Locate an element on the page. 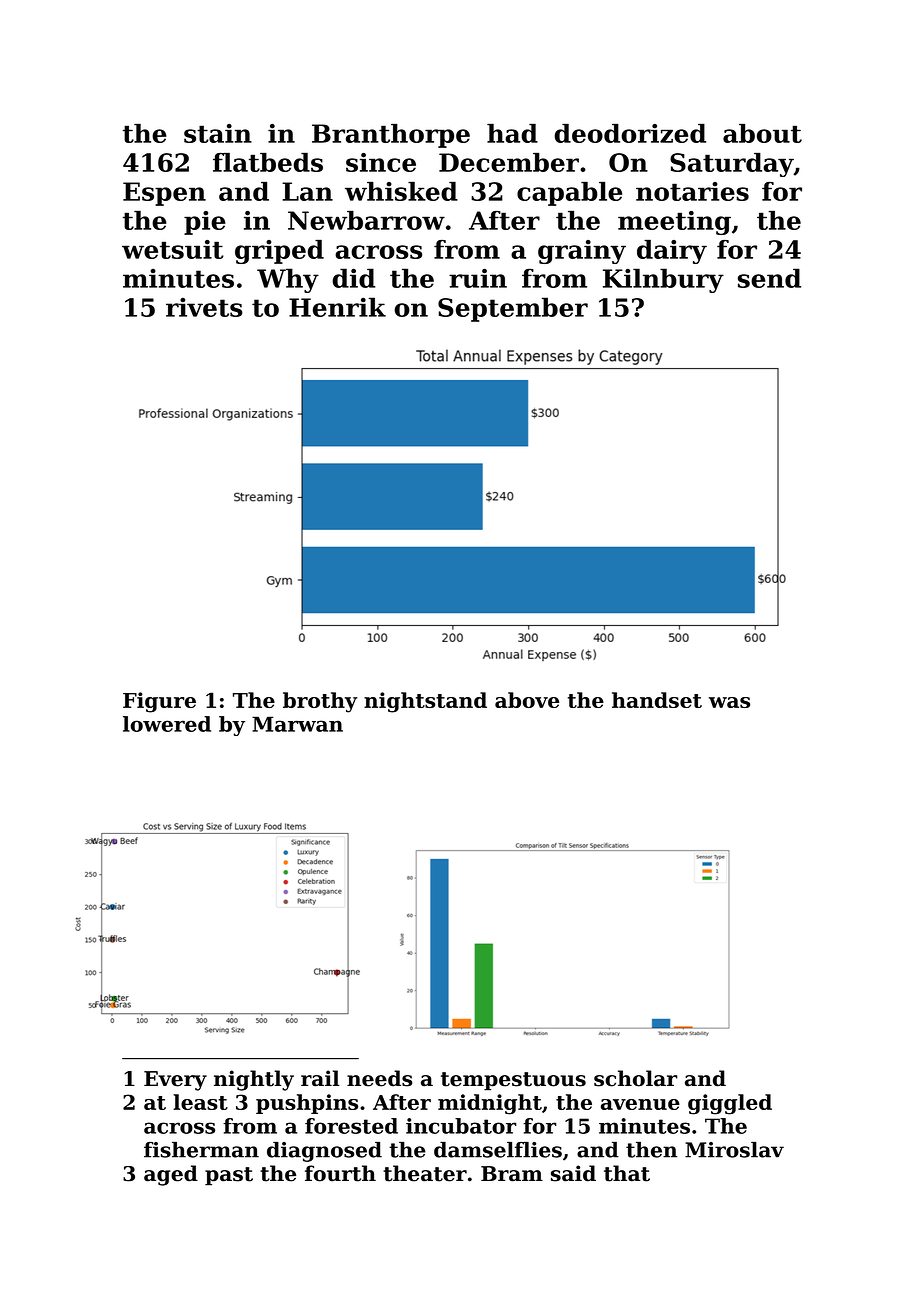 This image has height=1311, width=924. lowered is located at coordinates (167, 724).
